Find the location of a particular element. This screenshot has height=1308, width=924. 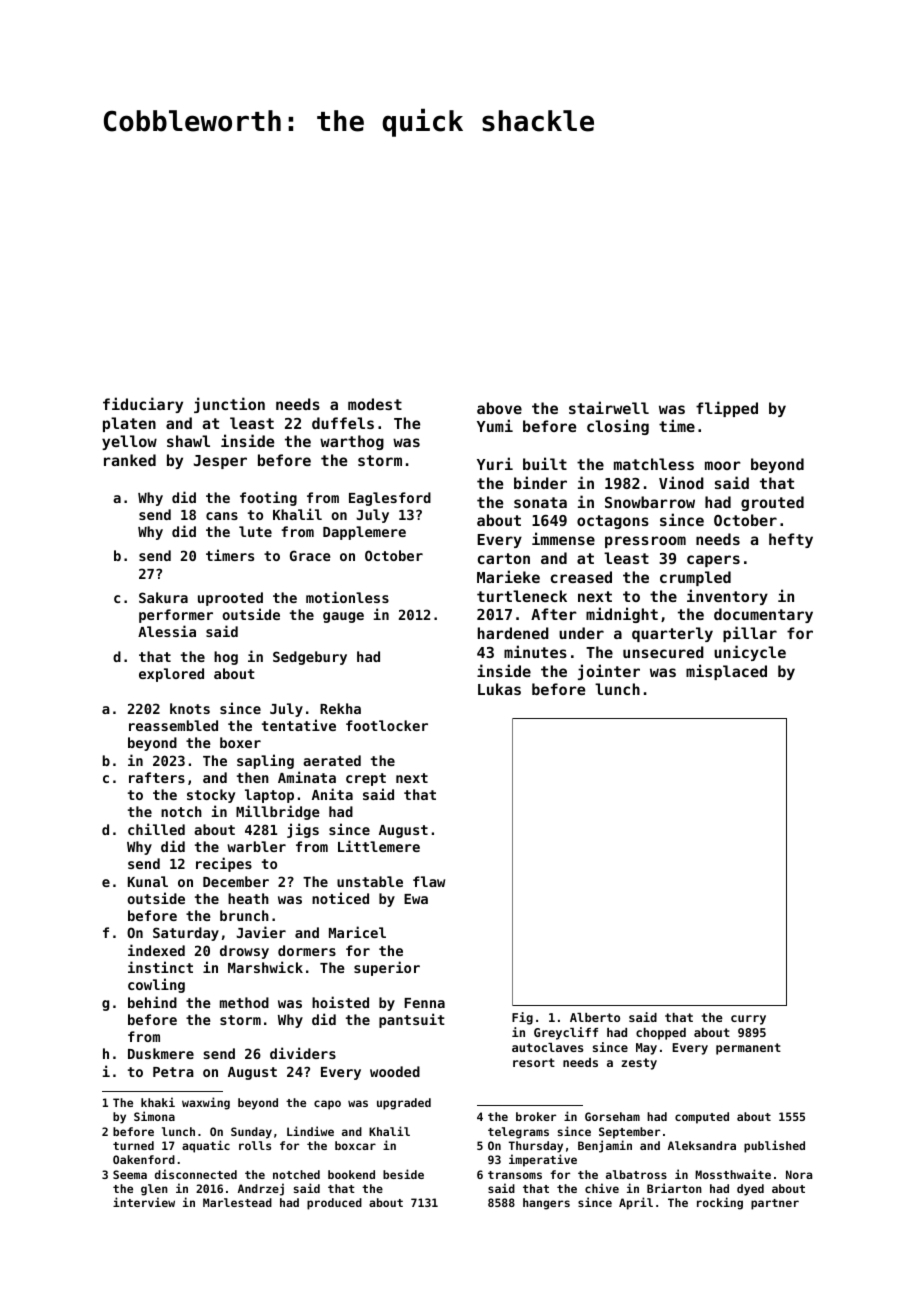

grouted is located at coordinates (772, 503).
